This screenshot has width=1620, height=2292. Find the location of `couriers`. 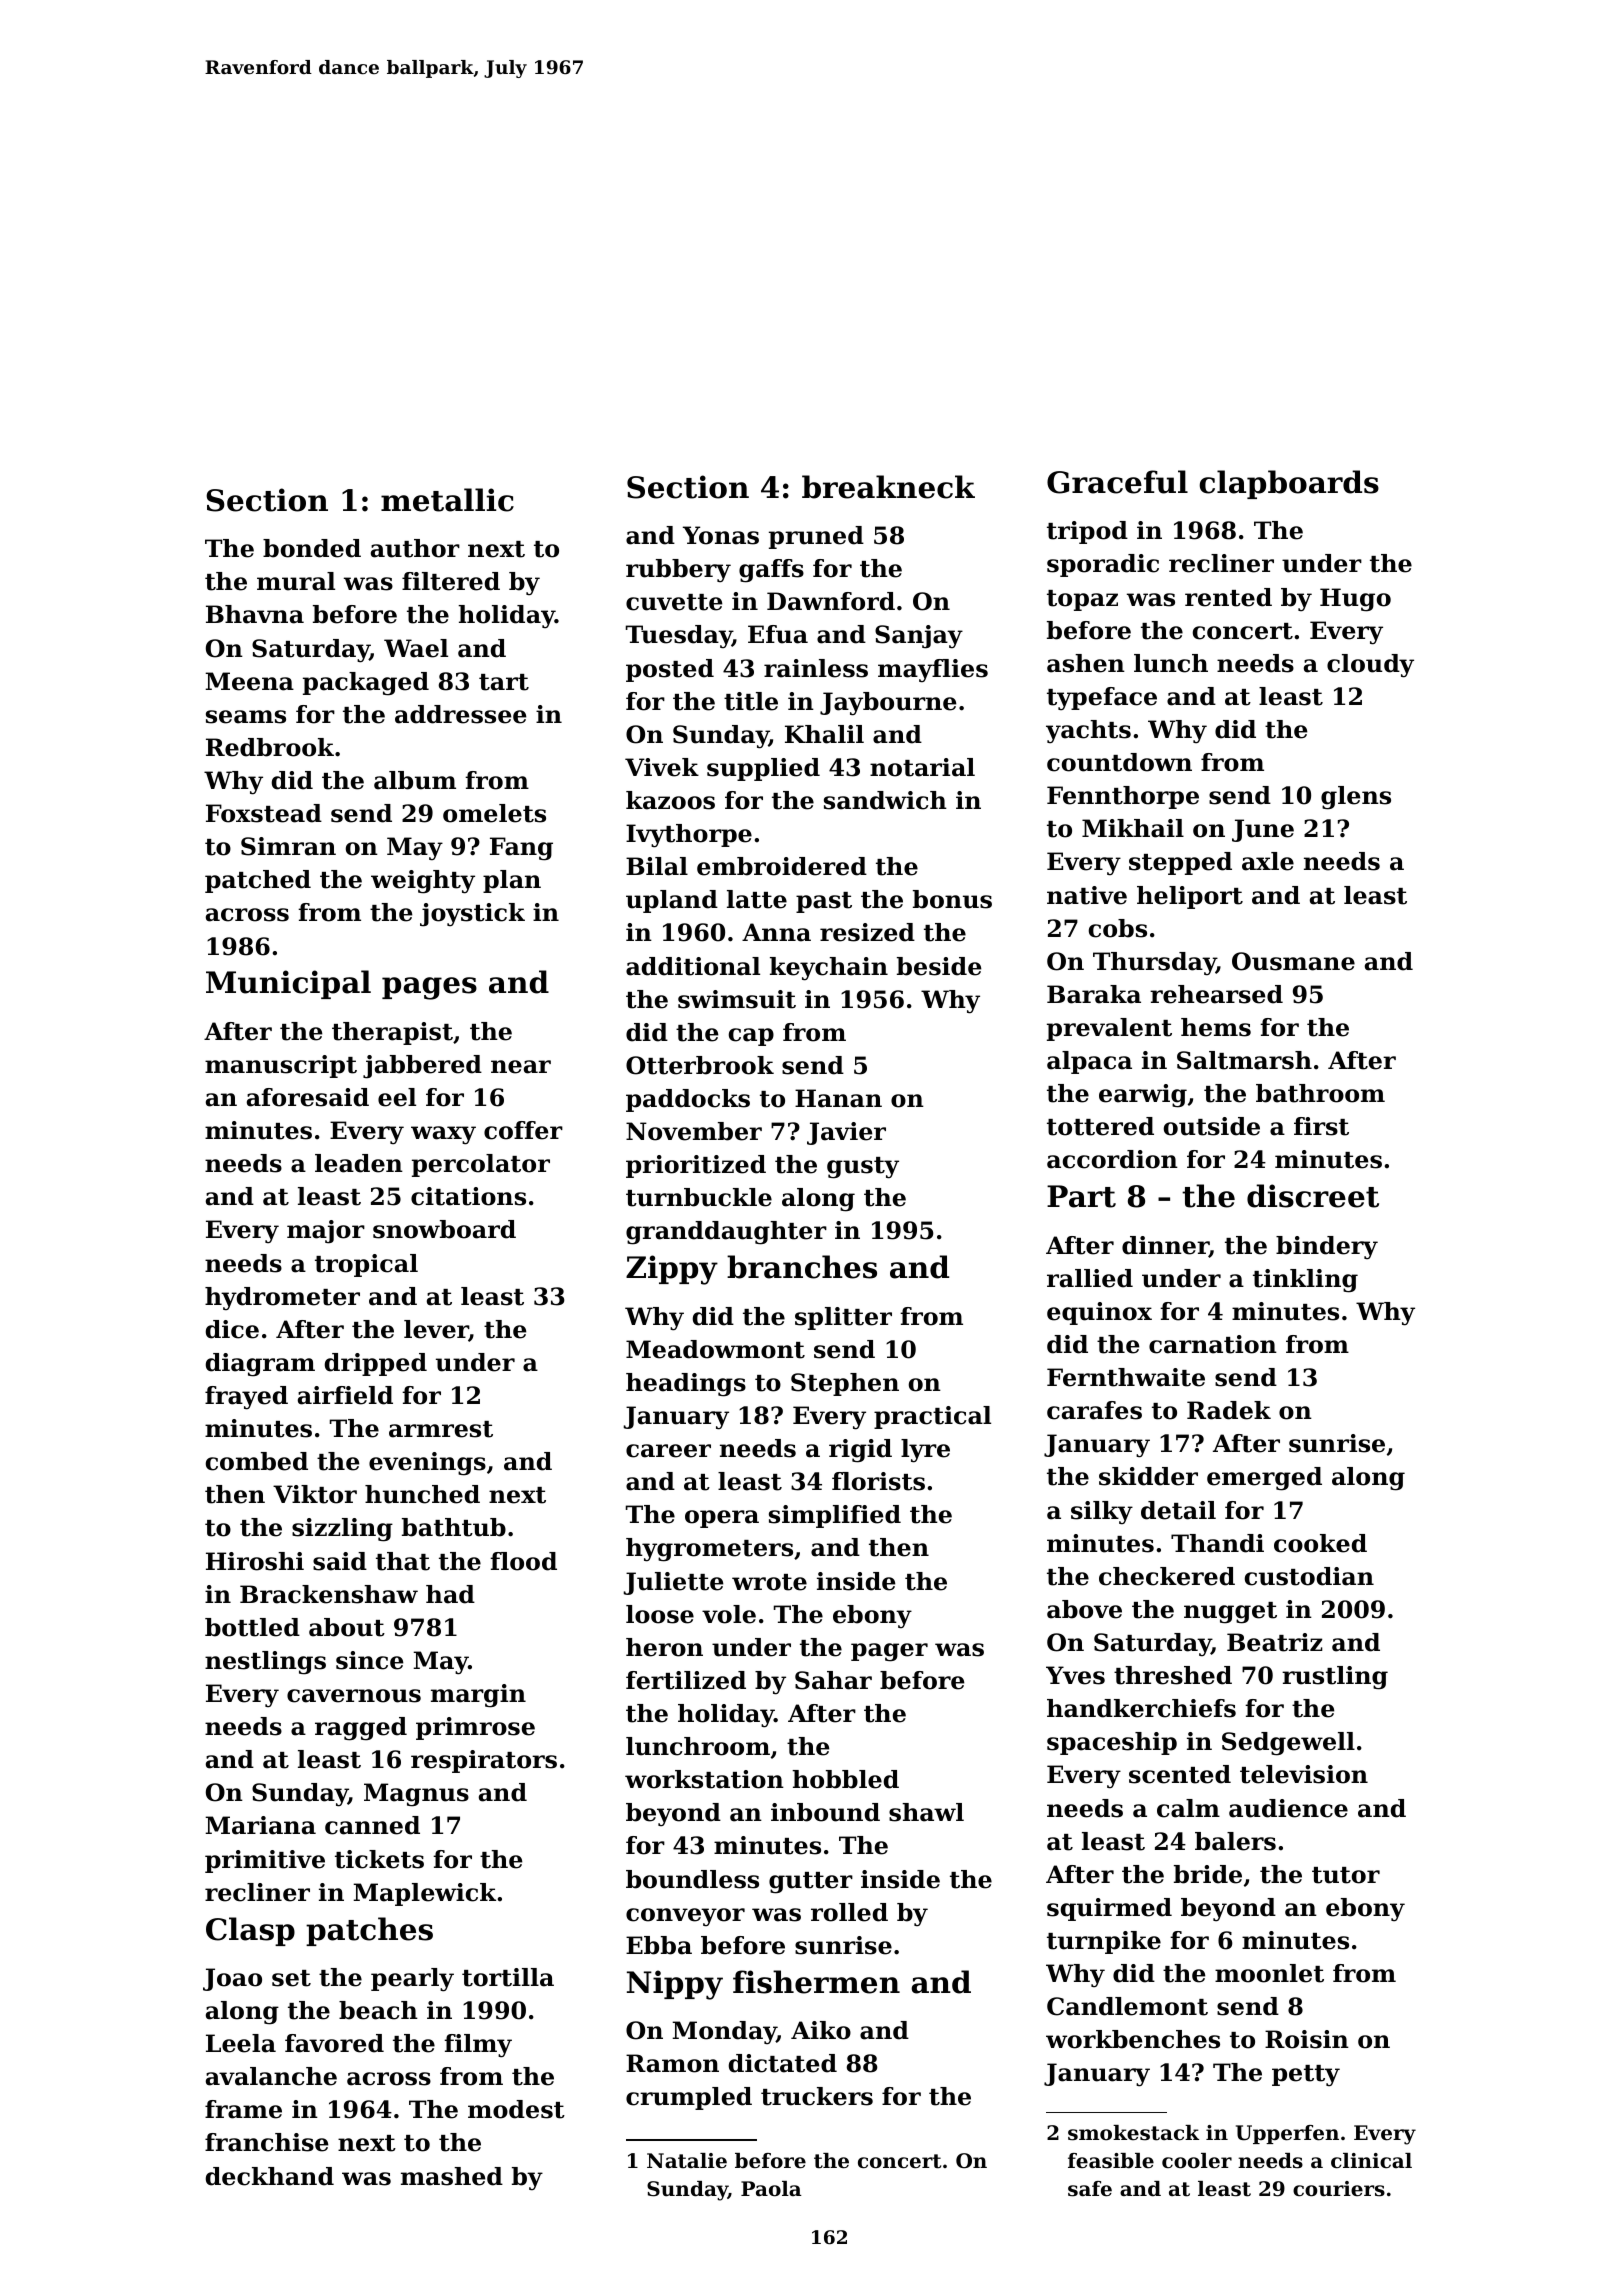

couriers is located at coordinates (1339, 2189).
